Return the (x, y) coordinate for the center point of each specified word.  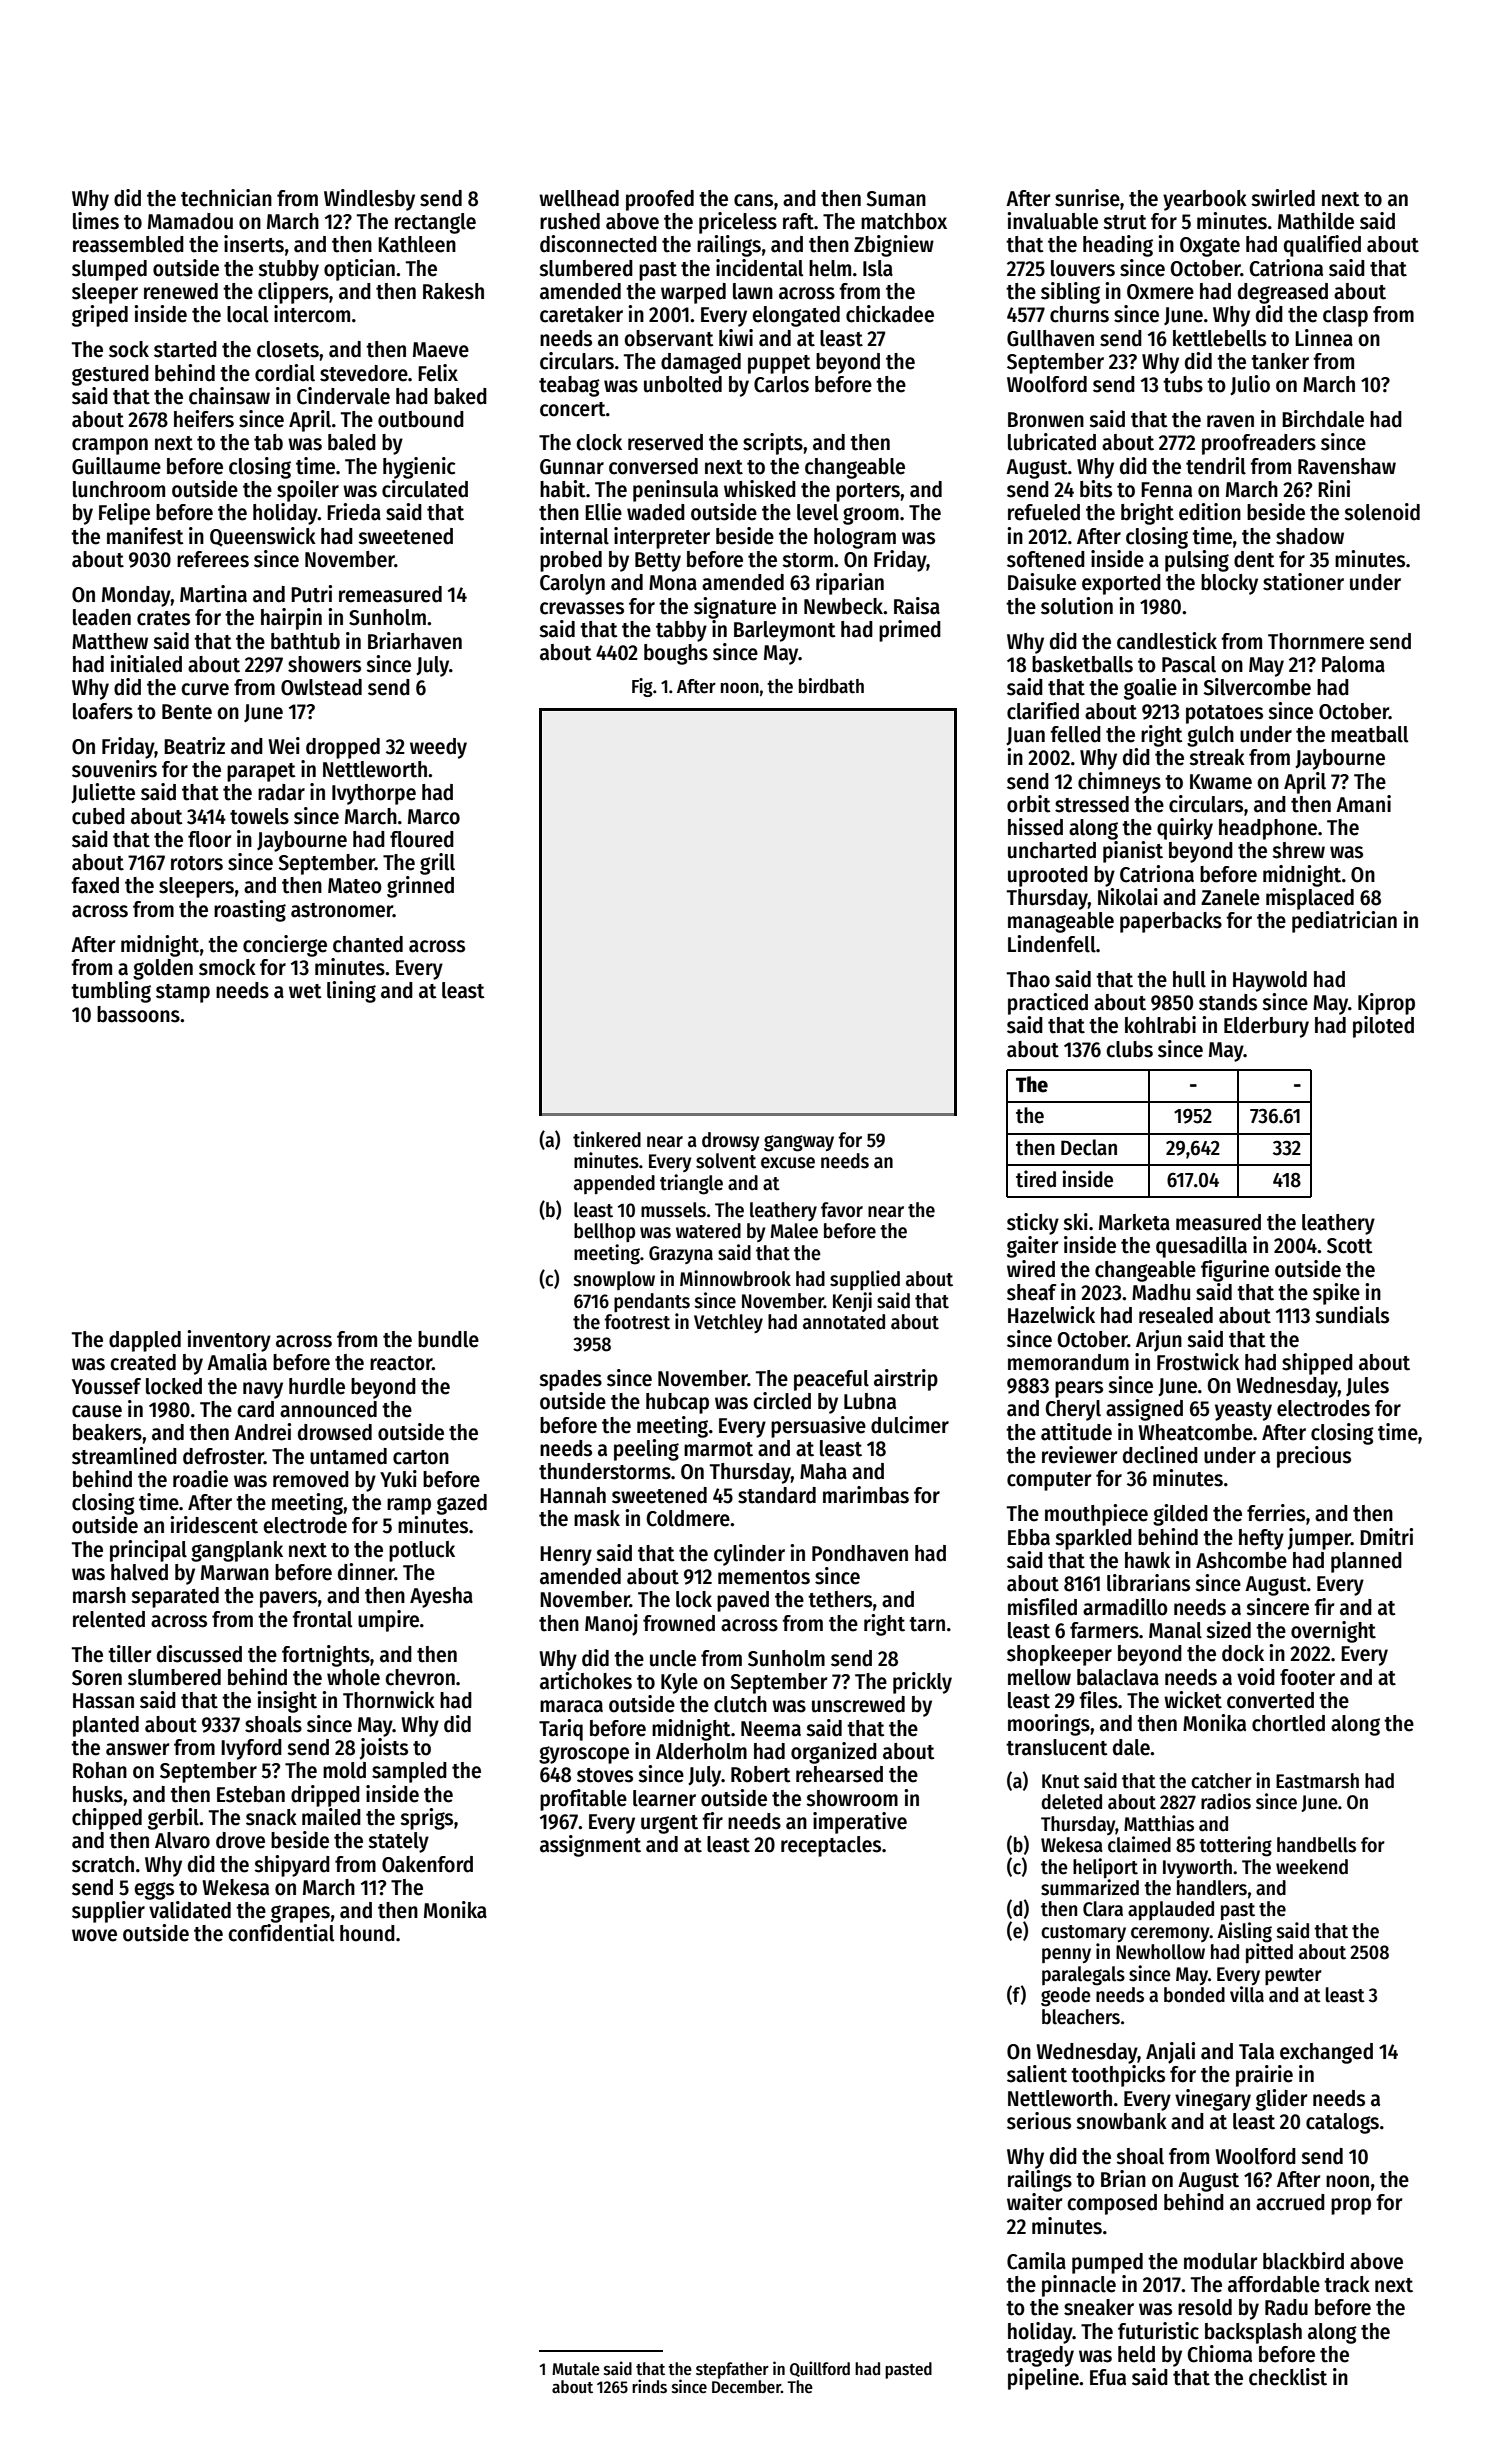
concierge (285, 946)
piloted (1383, 1027)
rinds (649, 2386)
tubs (1183, 384)
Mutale (576, 2369)
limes (96, 221)
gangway (799, 1143)
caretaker (581, 314)
